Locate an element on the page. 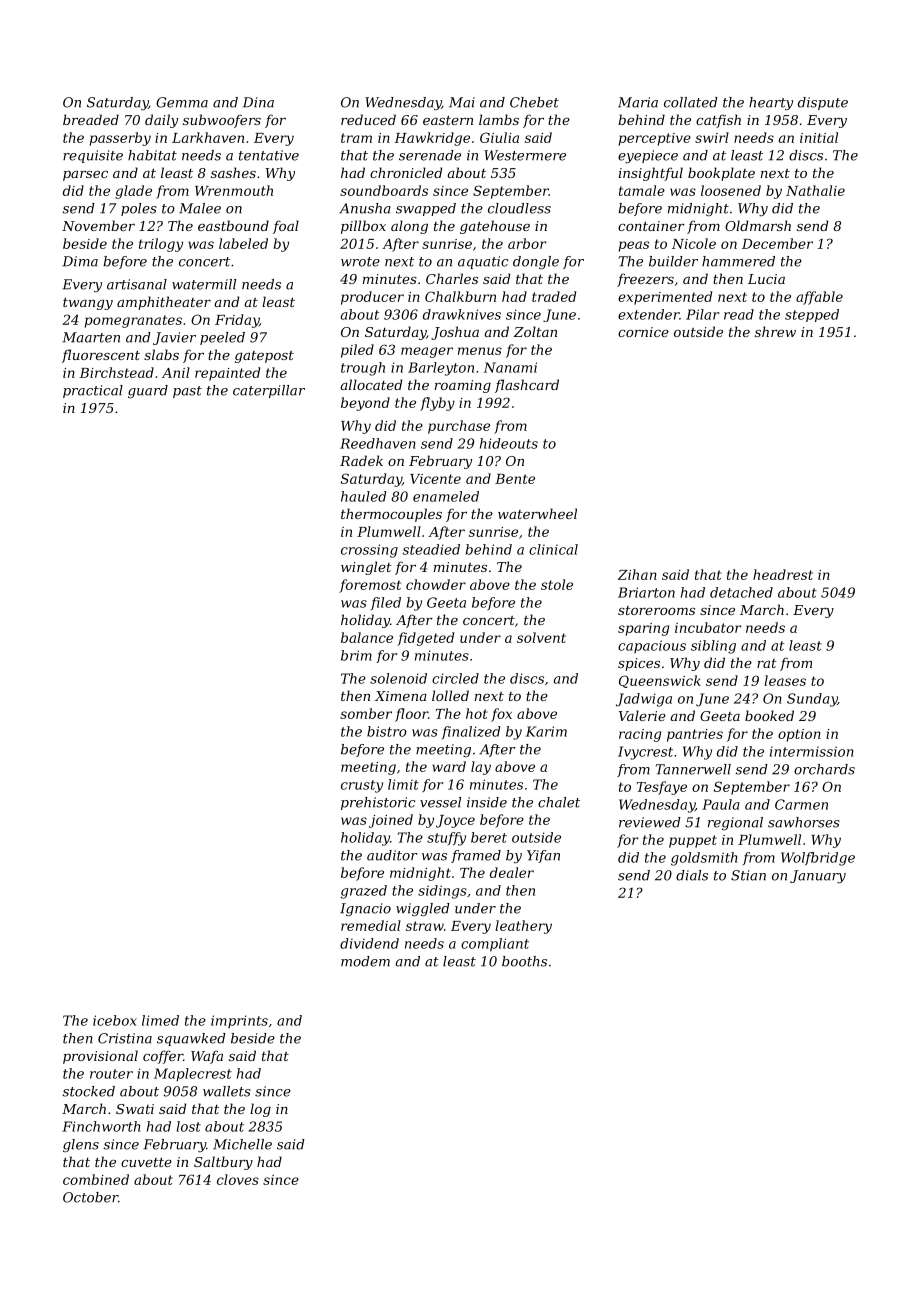 The width and height of the document is (924, 1308). booths is located at coordinates (524, 961).
